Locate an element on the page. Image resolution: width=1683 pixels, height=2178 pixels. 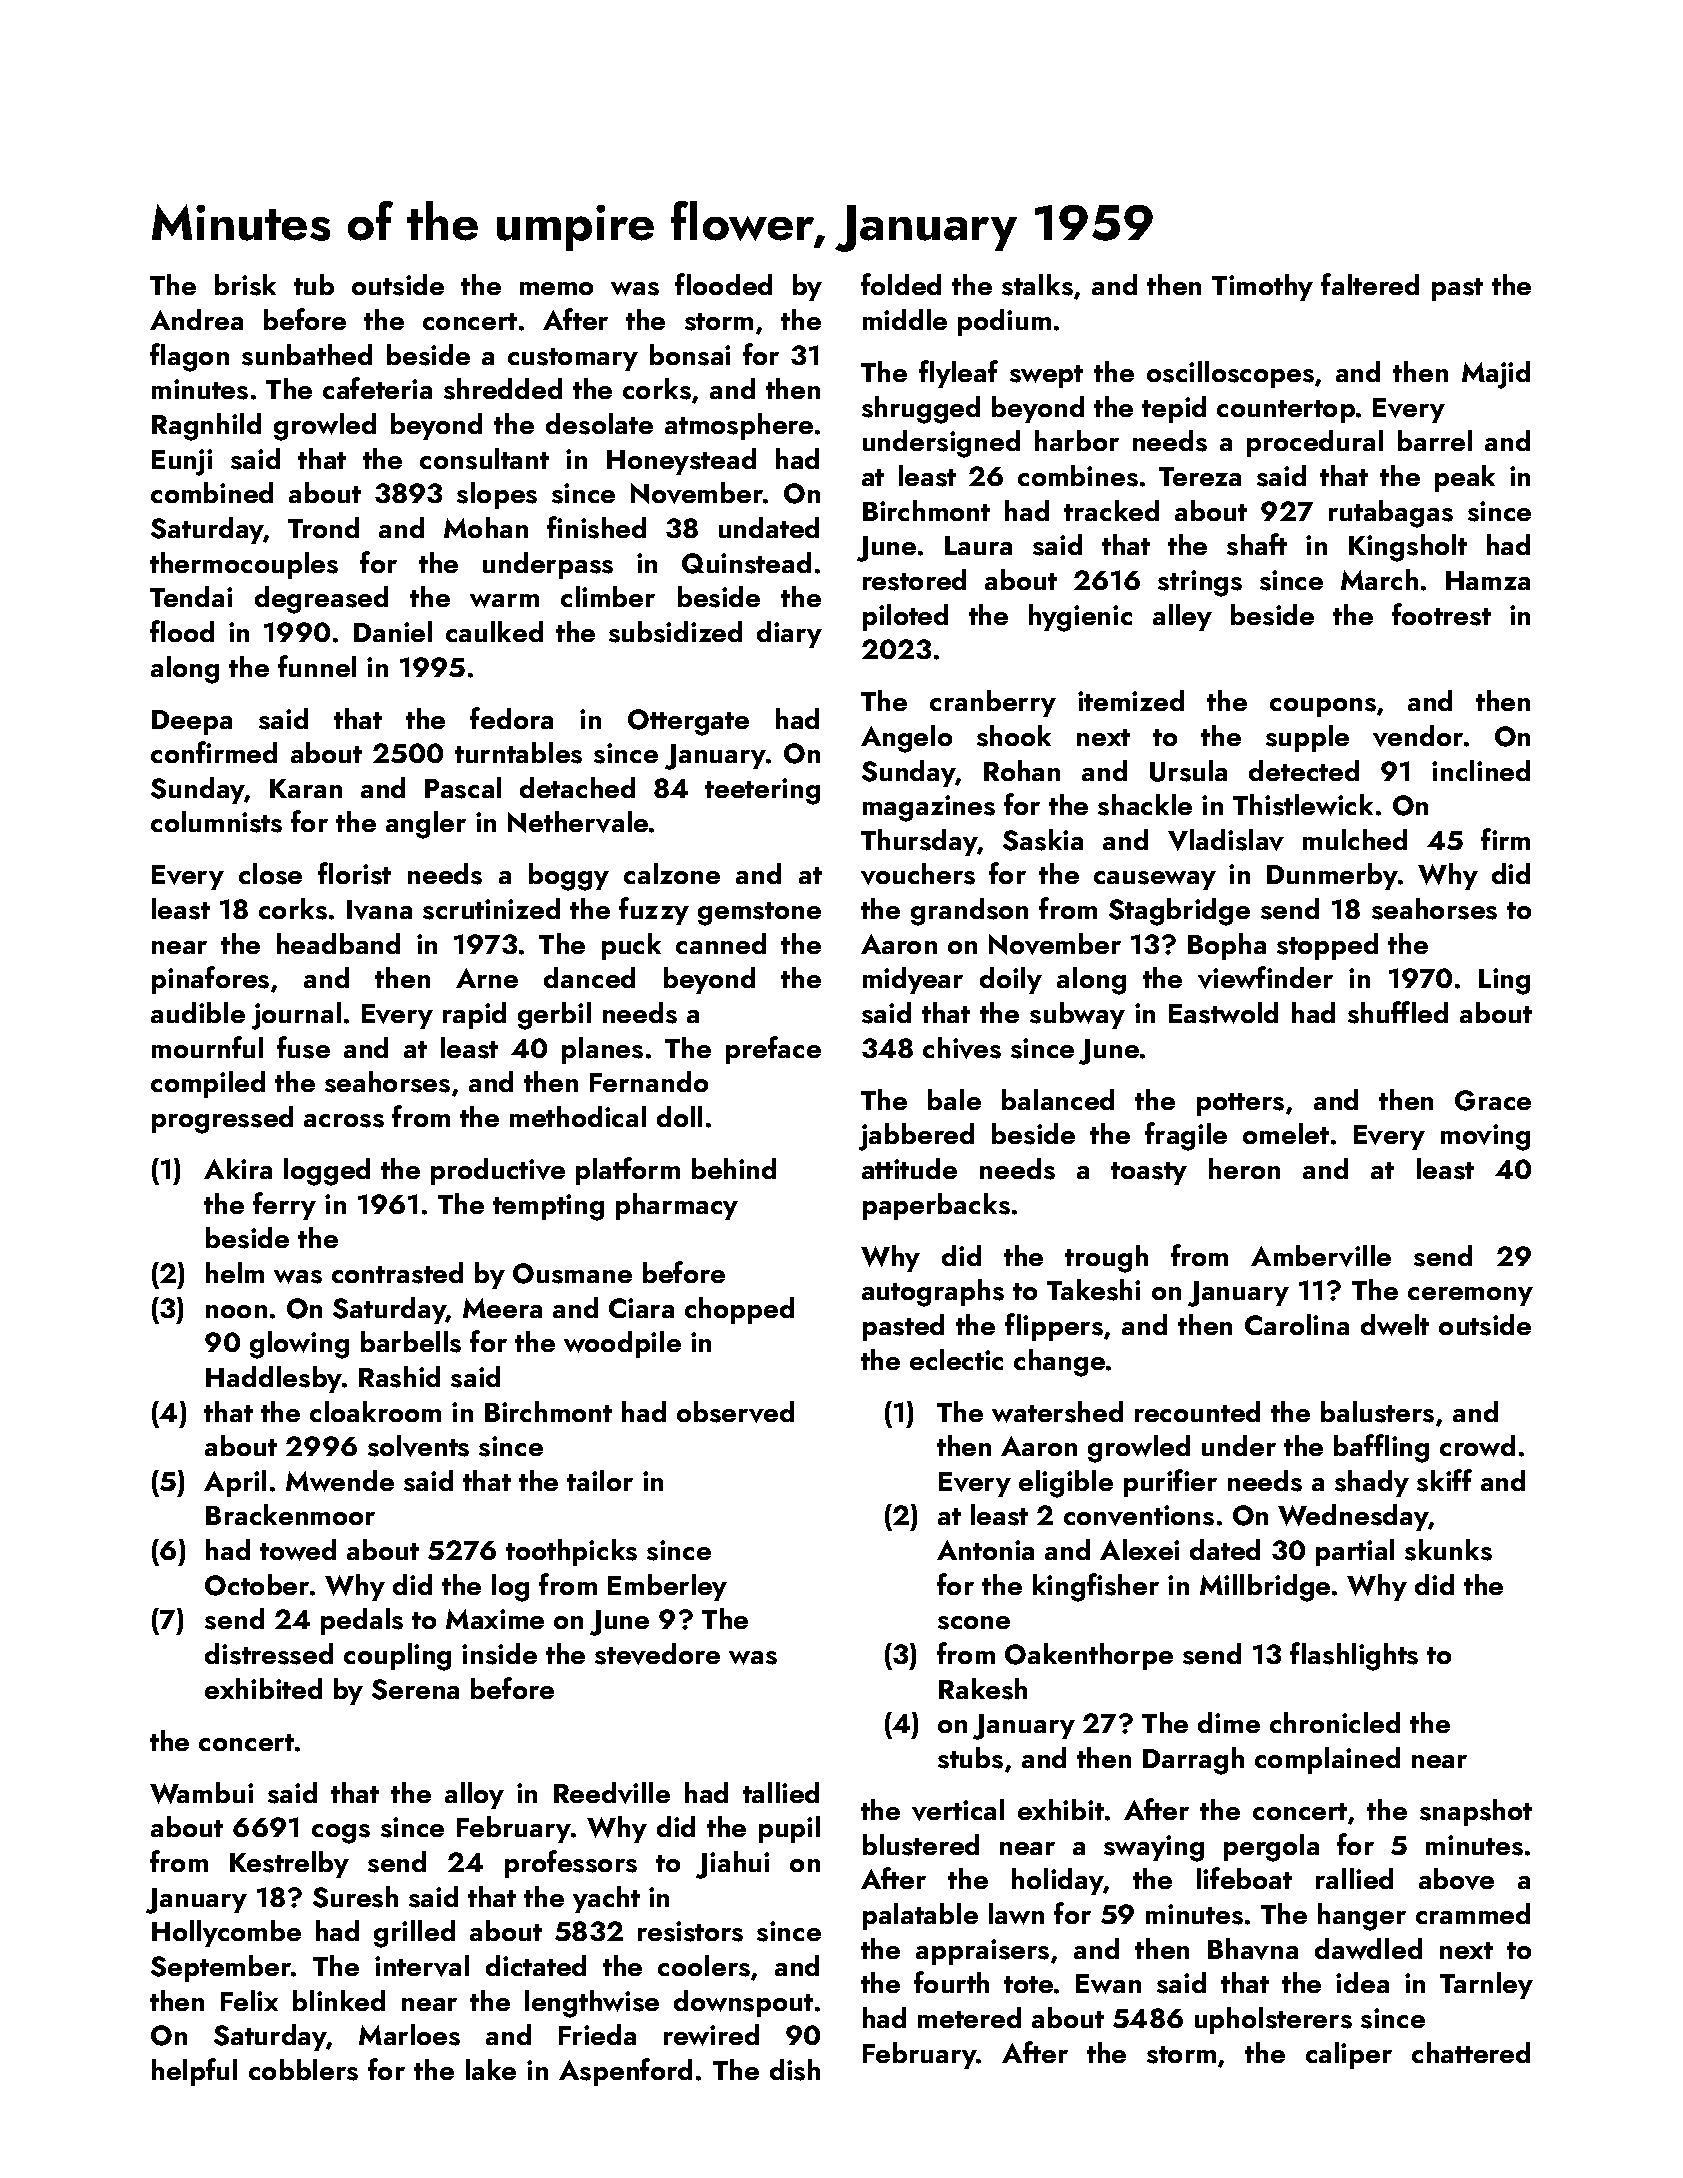
Millbridge is located at coordinates (1265, 1588).
